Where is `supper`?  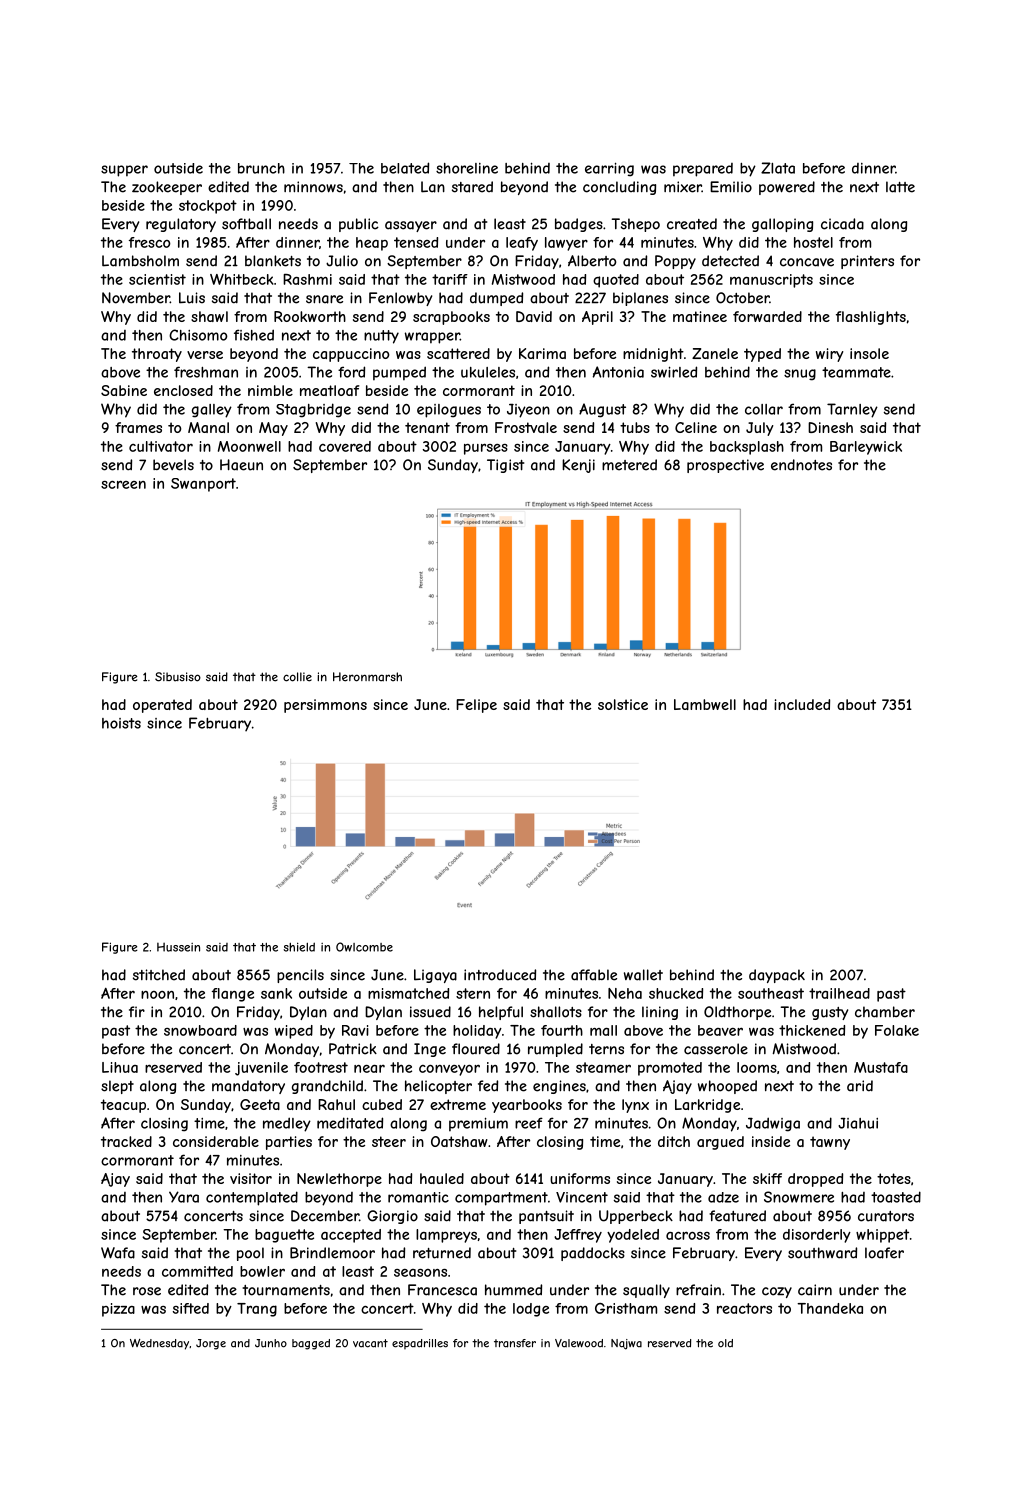 supper is located at coordinates (124, 171).
